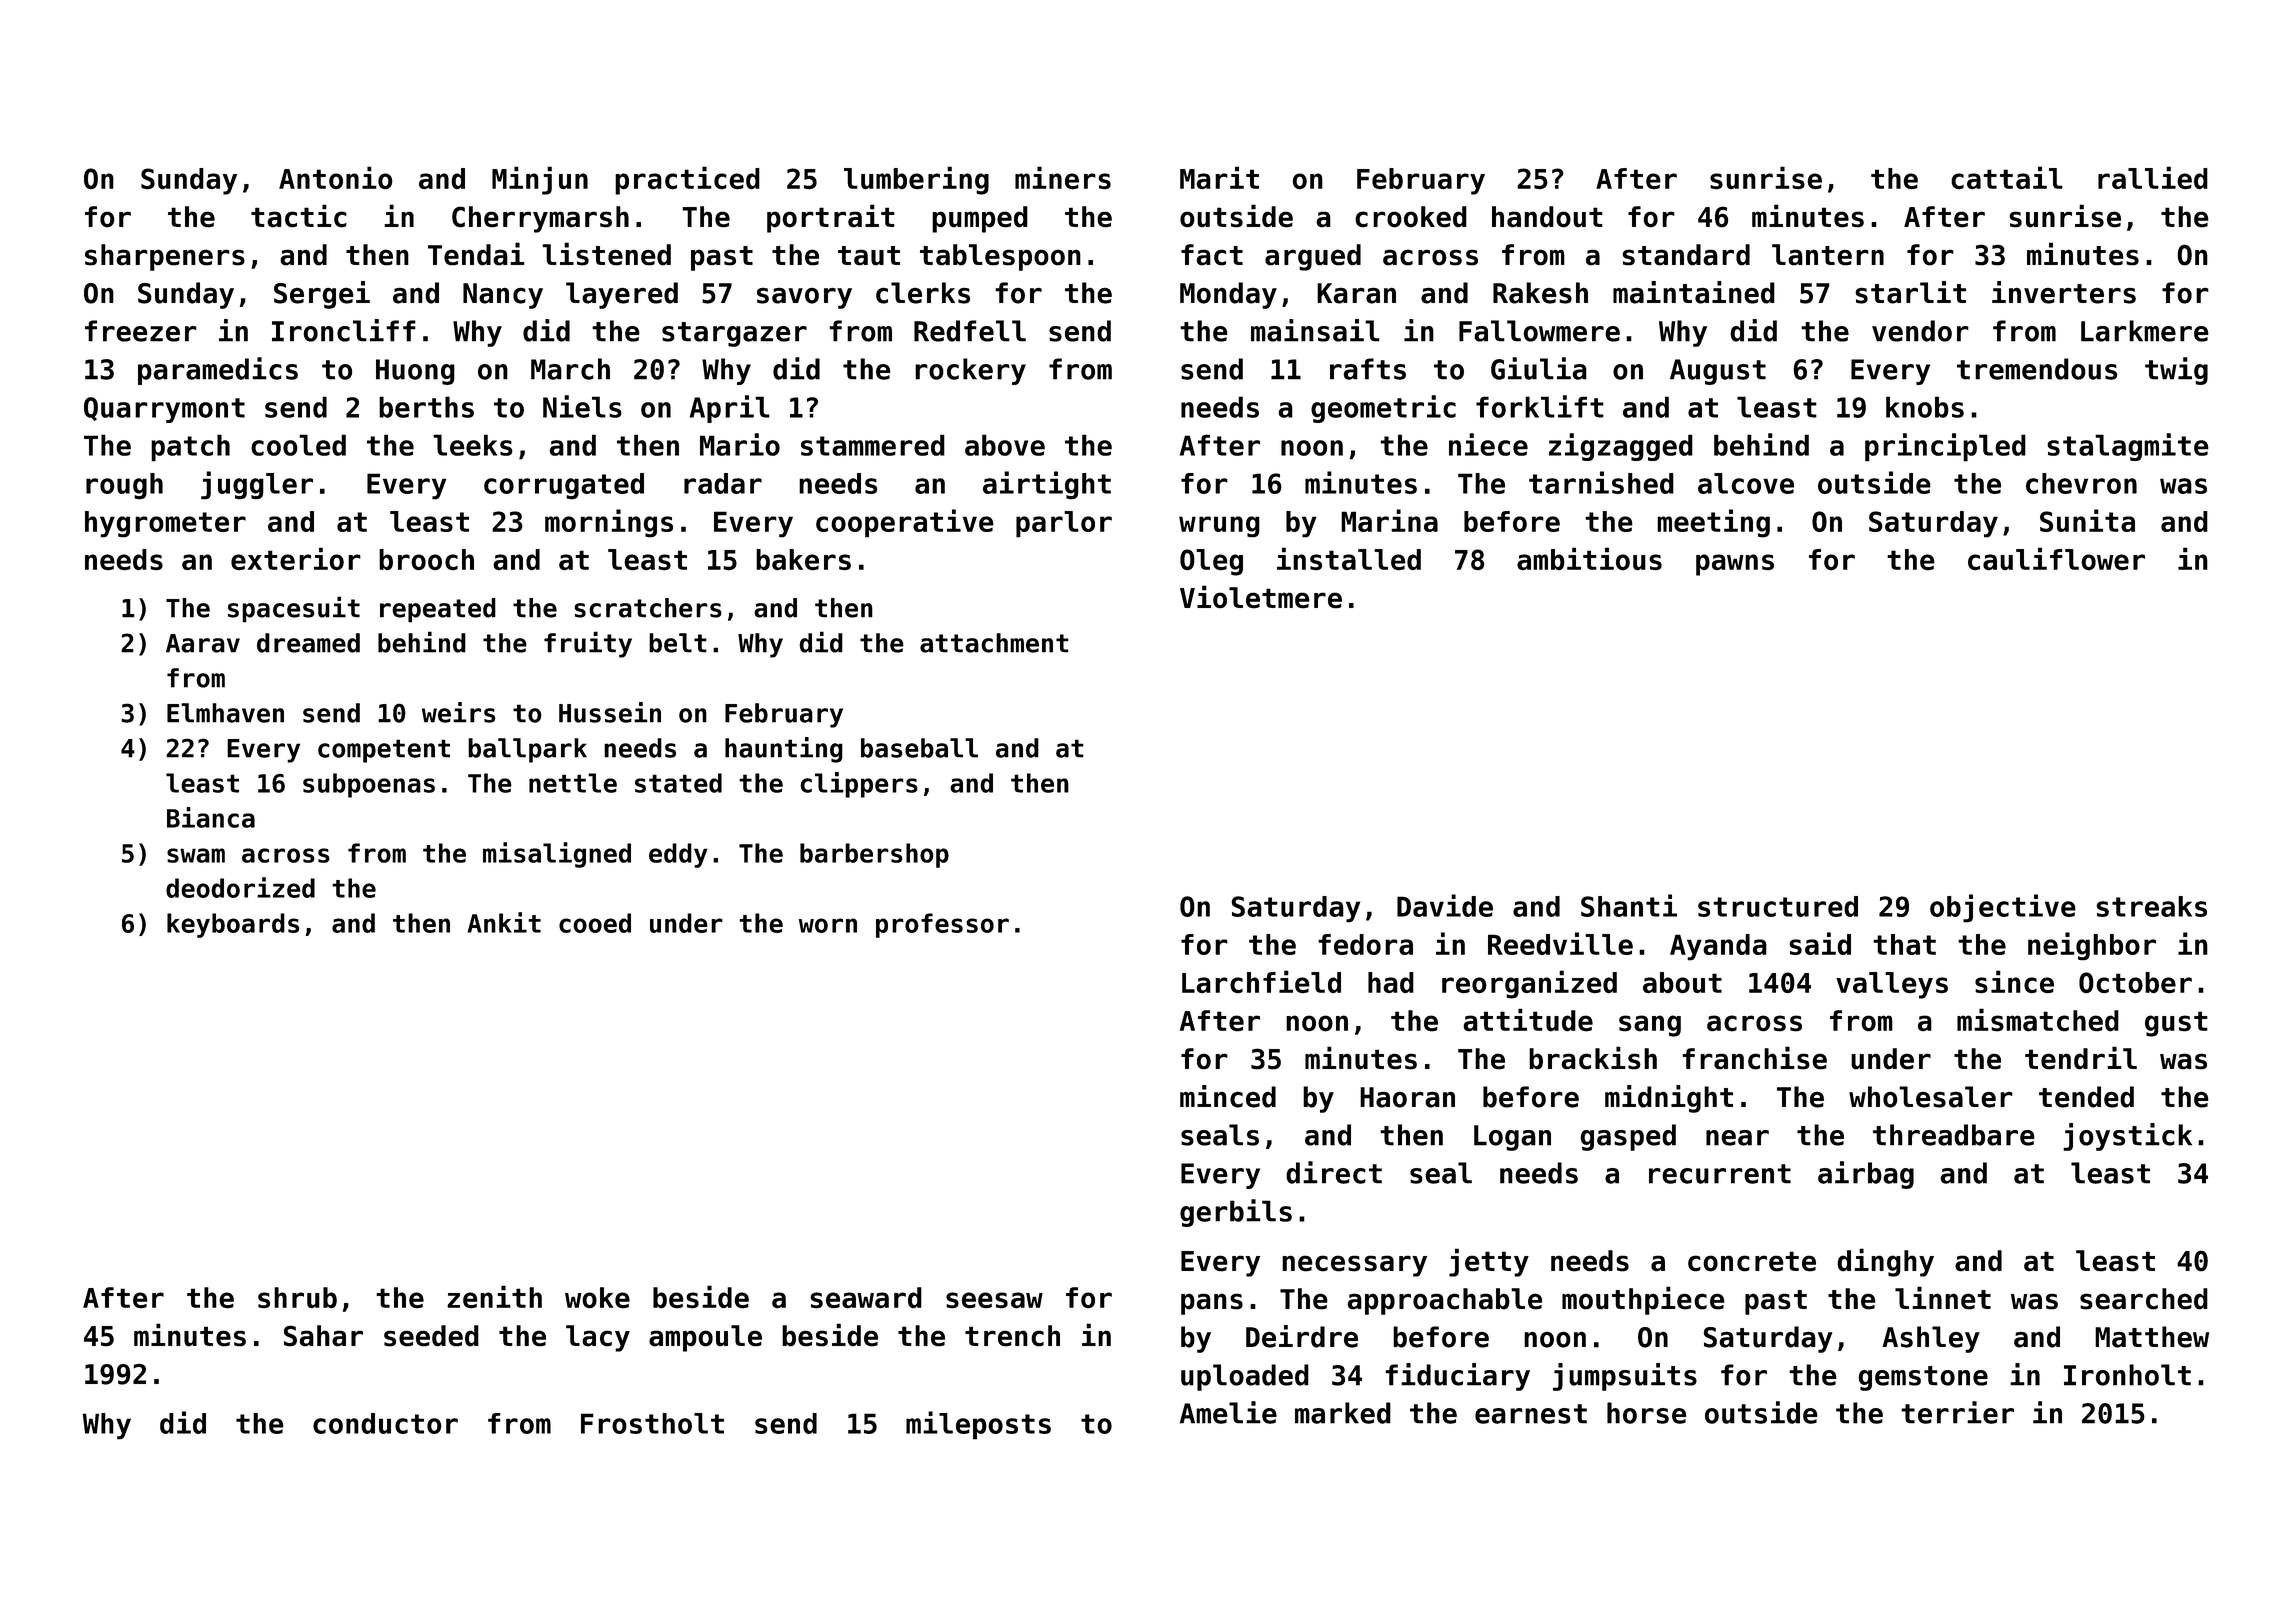  Describe the element at coordinates (919, 748) in the screenshot. I see `baseball` at that location.
